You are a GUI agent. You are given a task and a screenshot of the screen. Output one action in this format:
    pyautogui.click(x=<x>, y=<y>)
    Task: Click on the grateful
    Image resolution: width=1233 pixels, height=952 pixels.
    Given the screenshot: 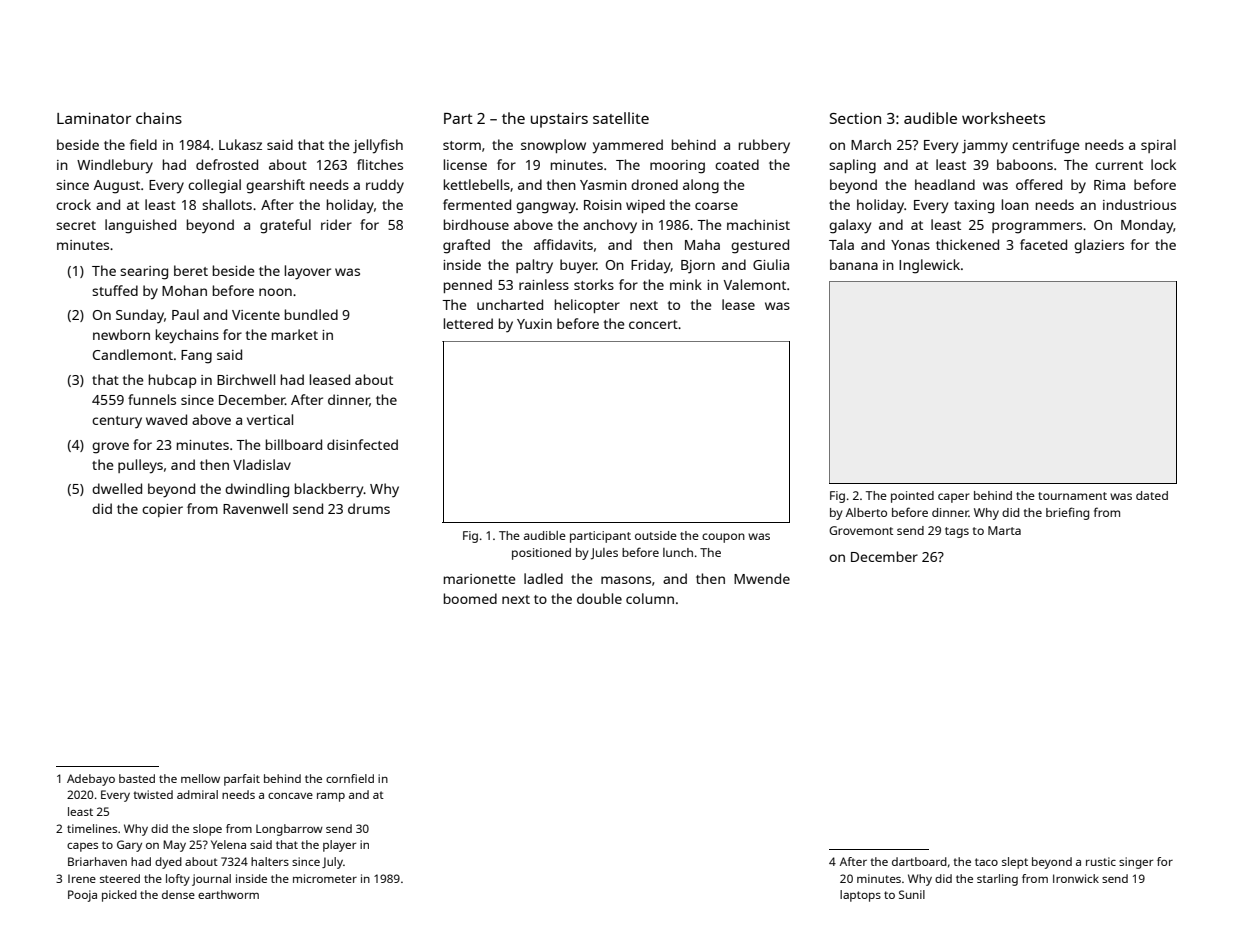 What is the action you would take?
    pyautogui.click(x=285, y=226)
